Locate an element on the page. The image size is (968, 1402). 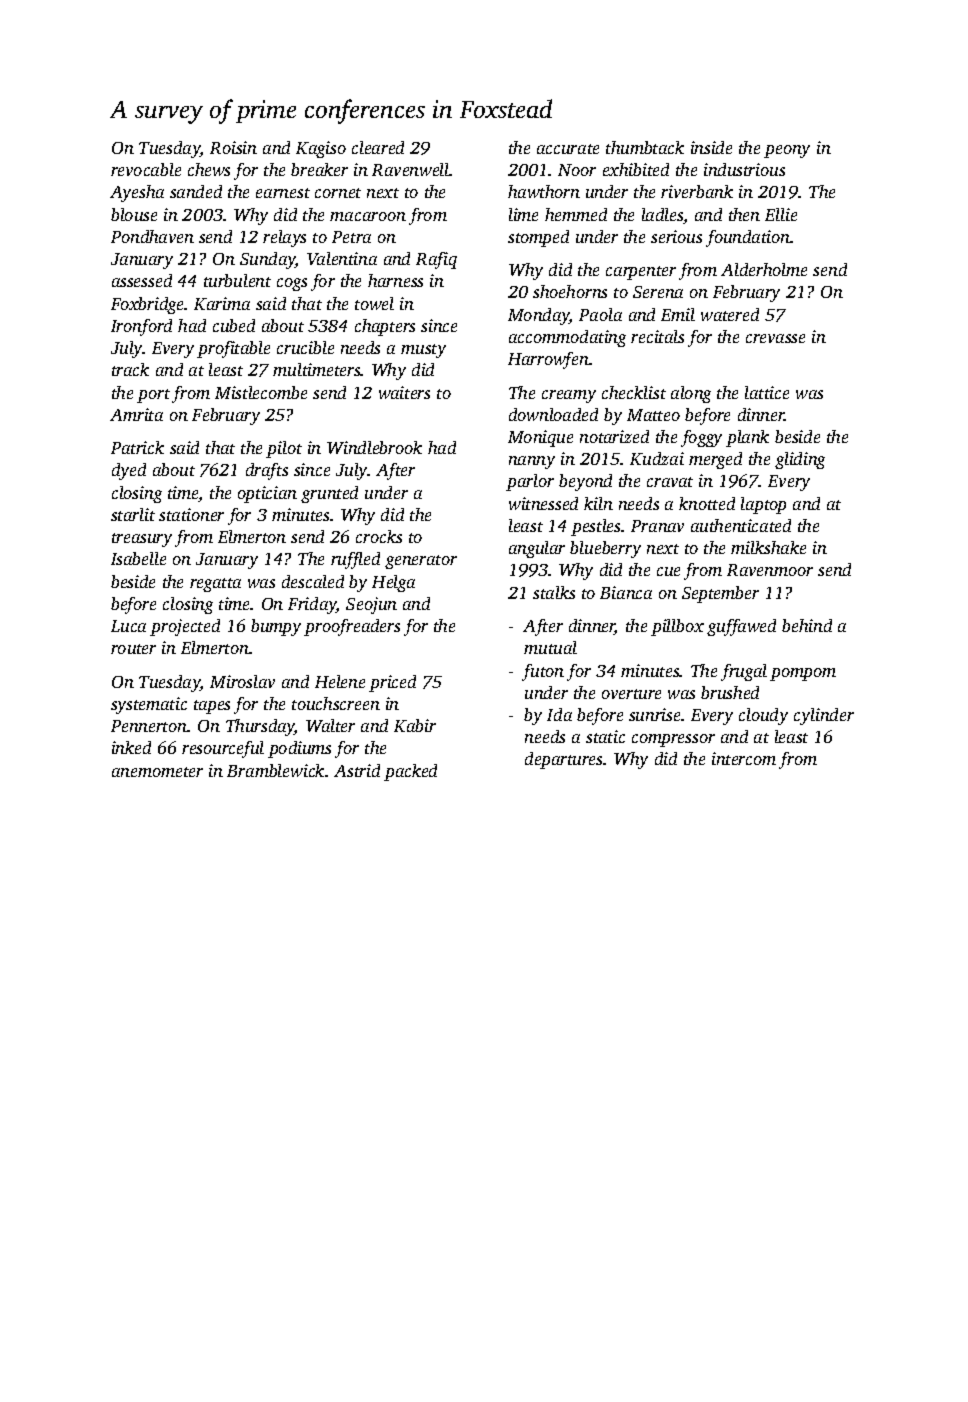
gliding is located at coordinates (800, 460).
